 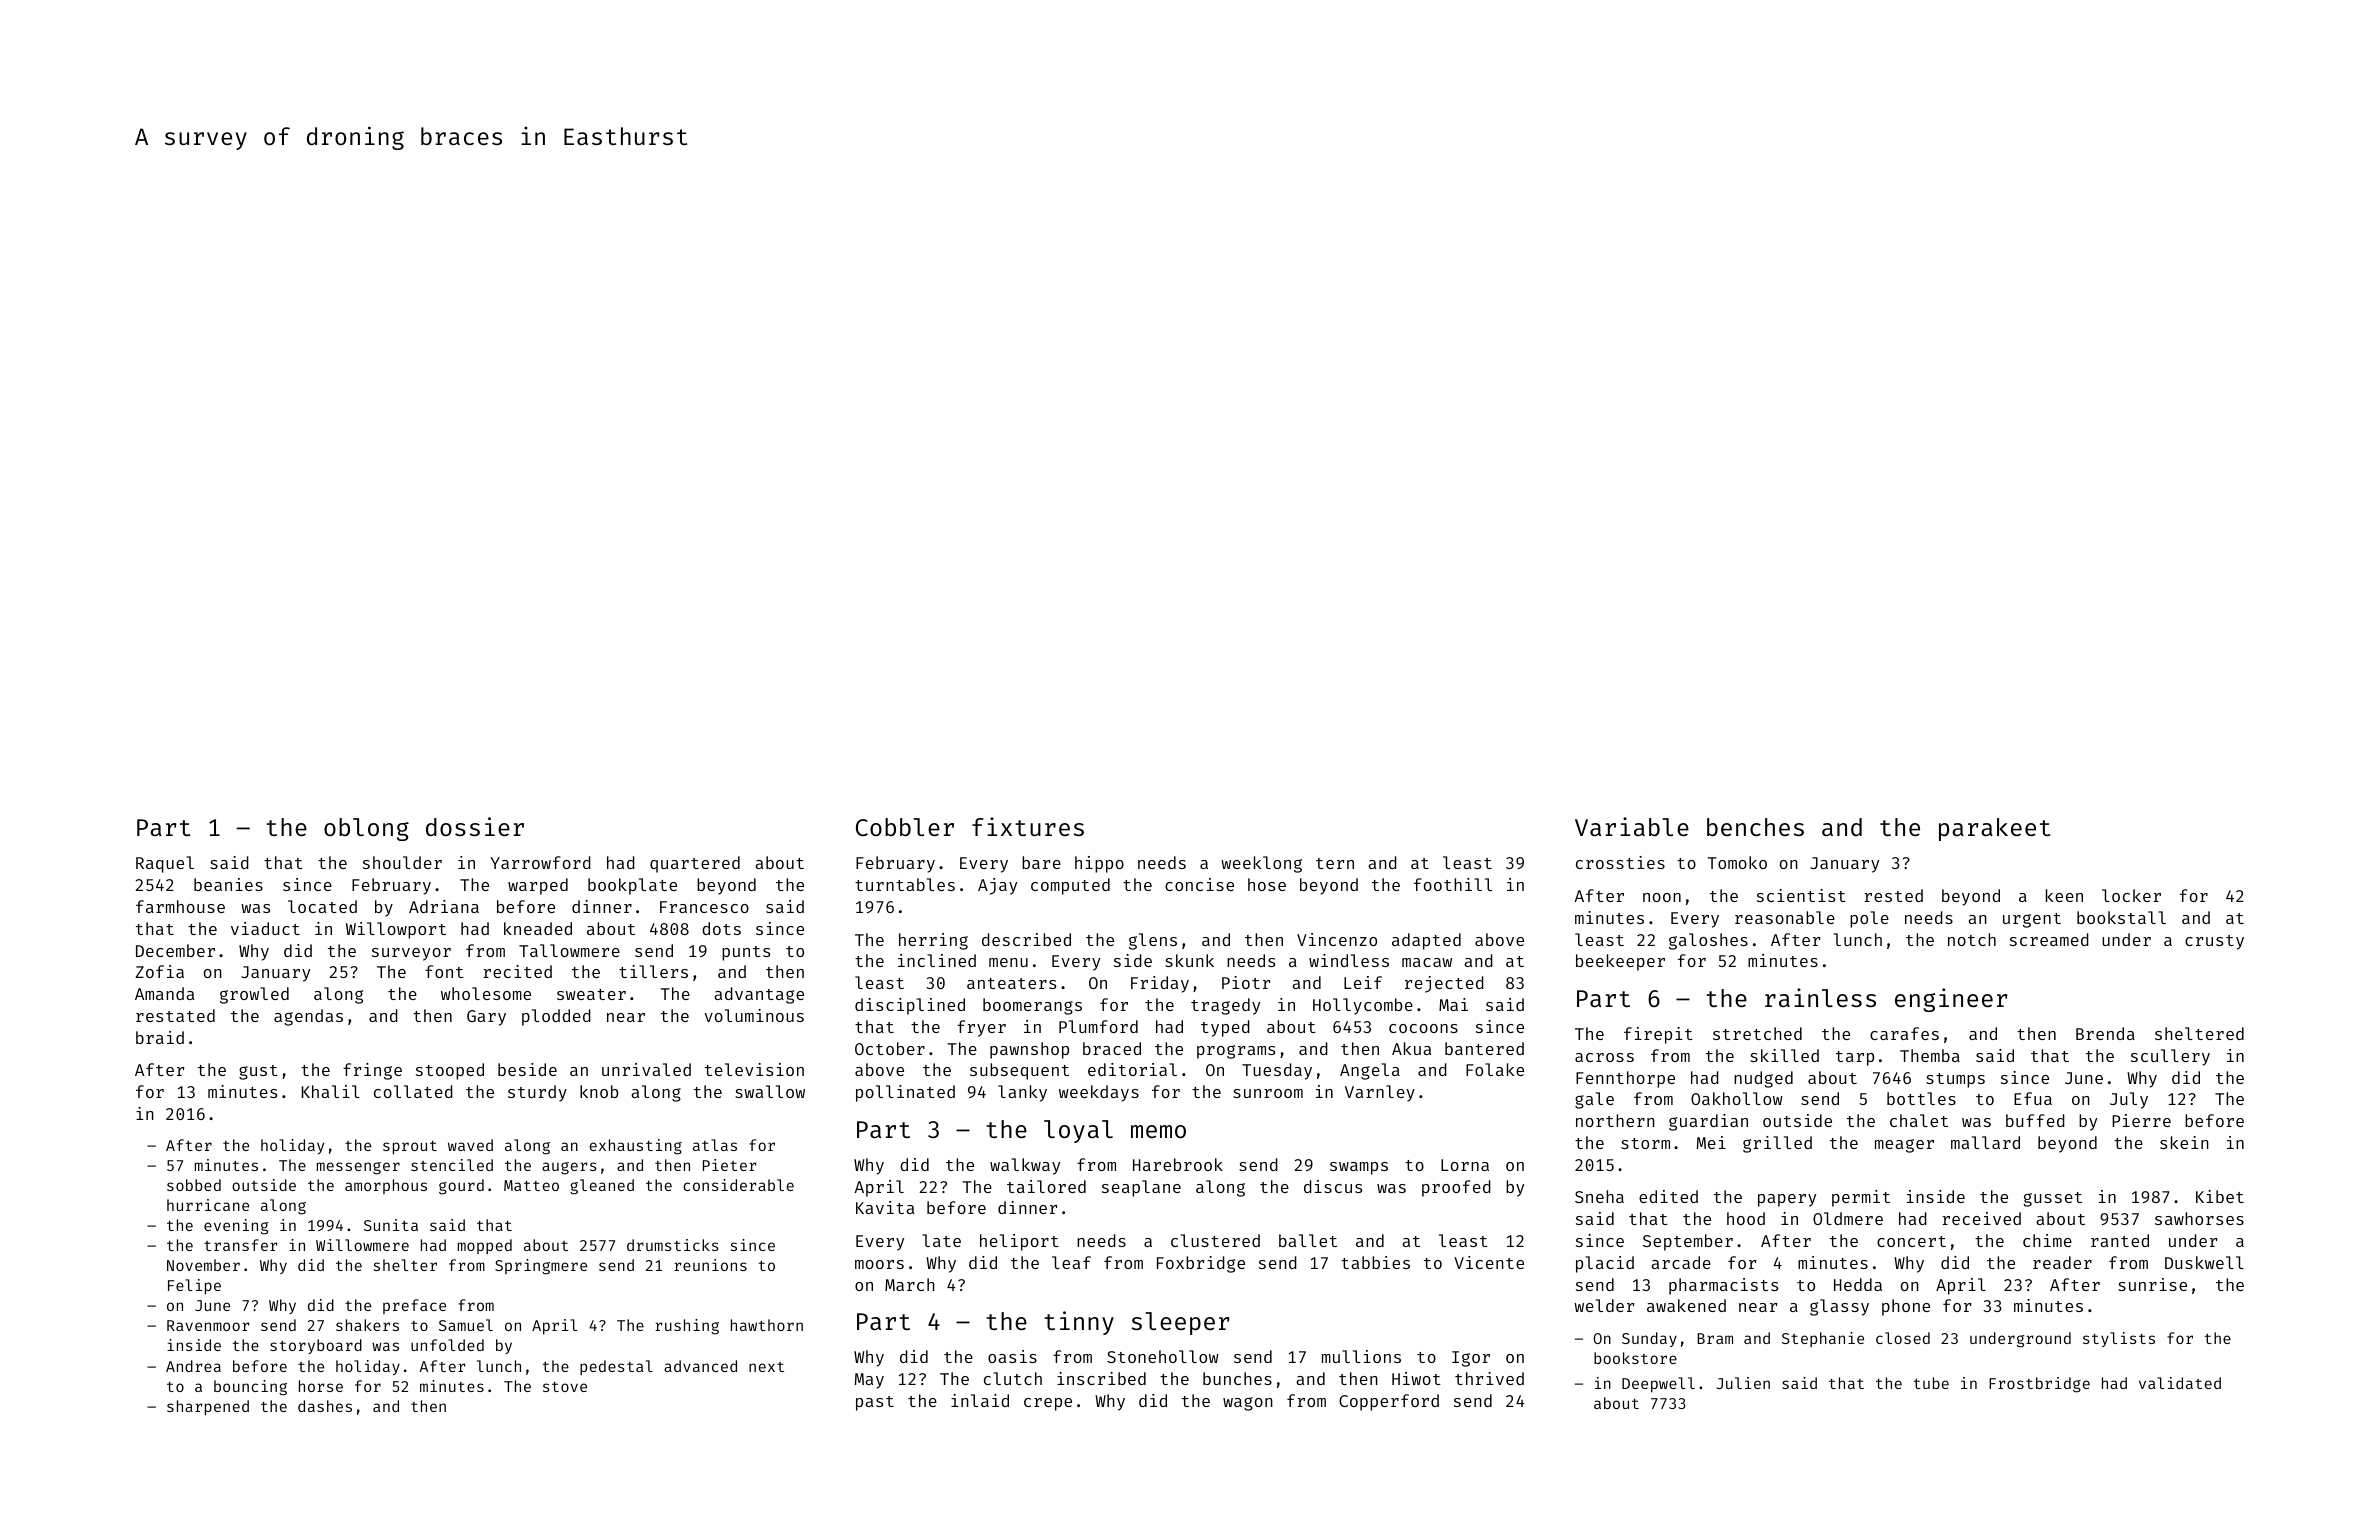 I want to click on located, so click(x=322, y=906).
